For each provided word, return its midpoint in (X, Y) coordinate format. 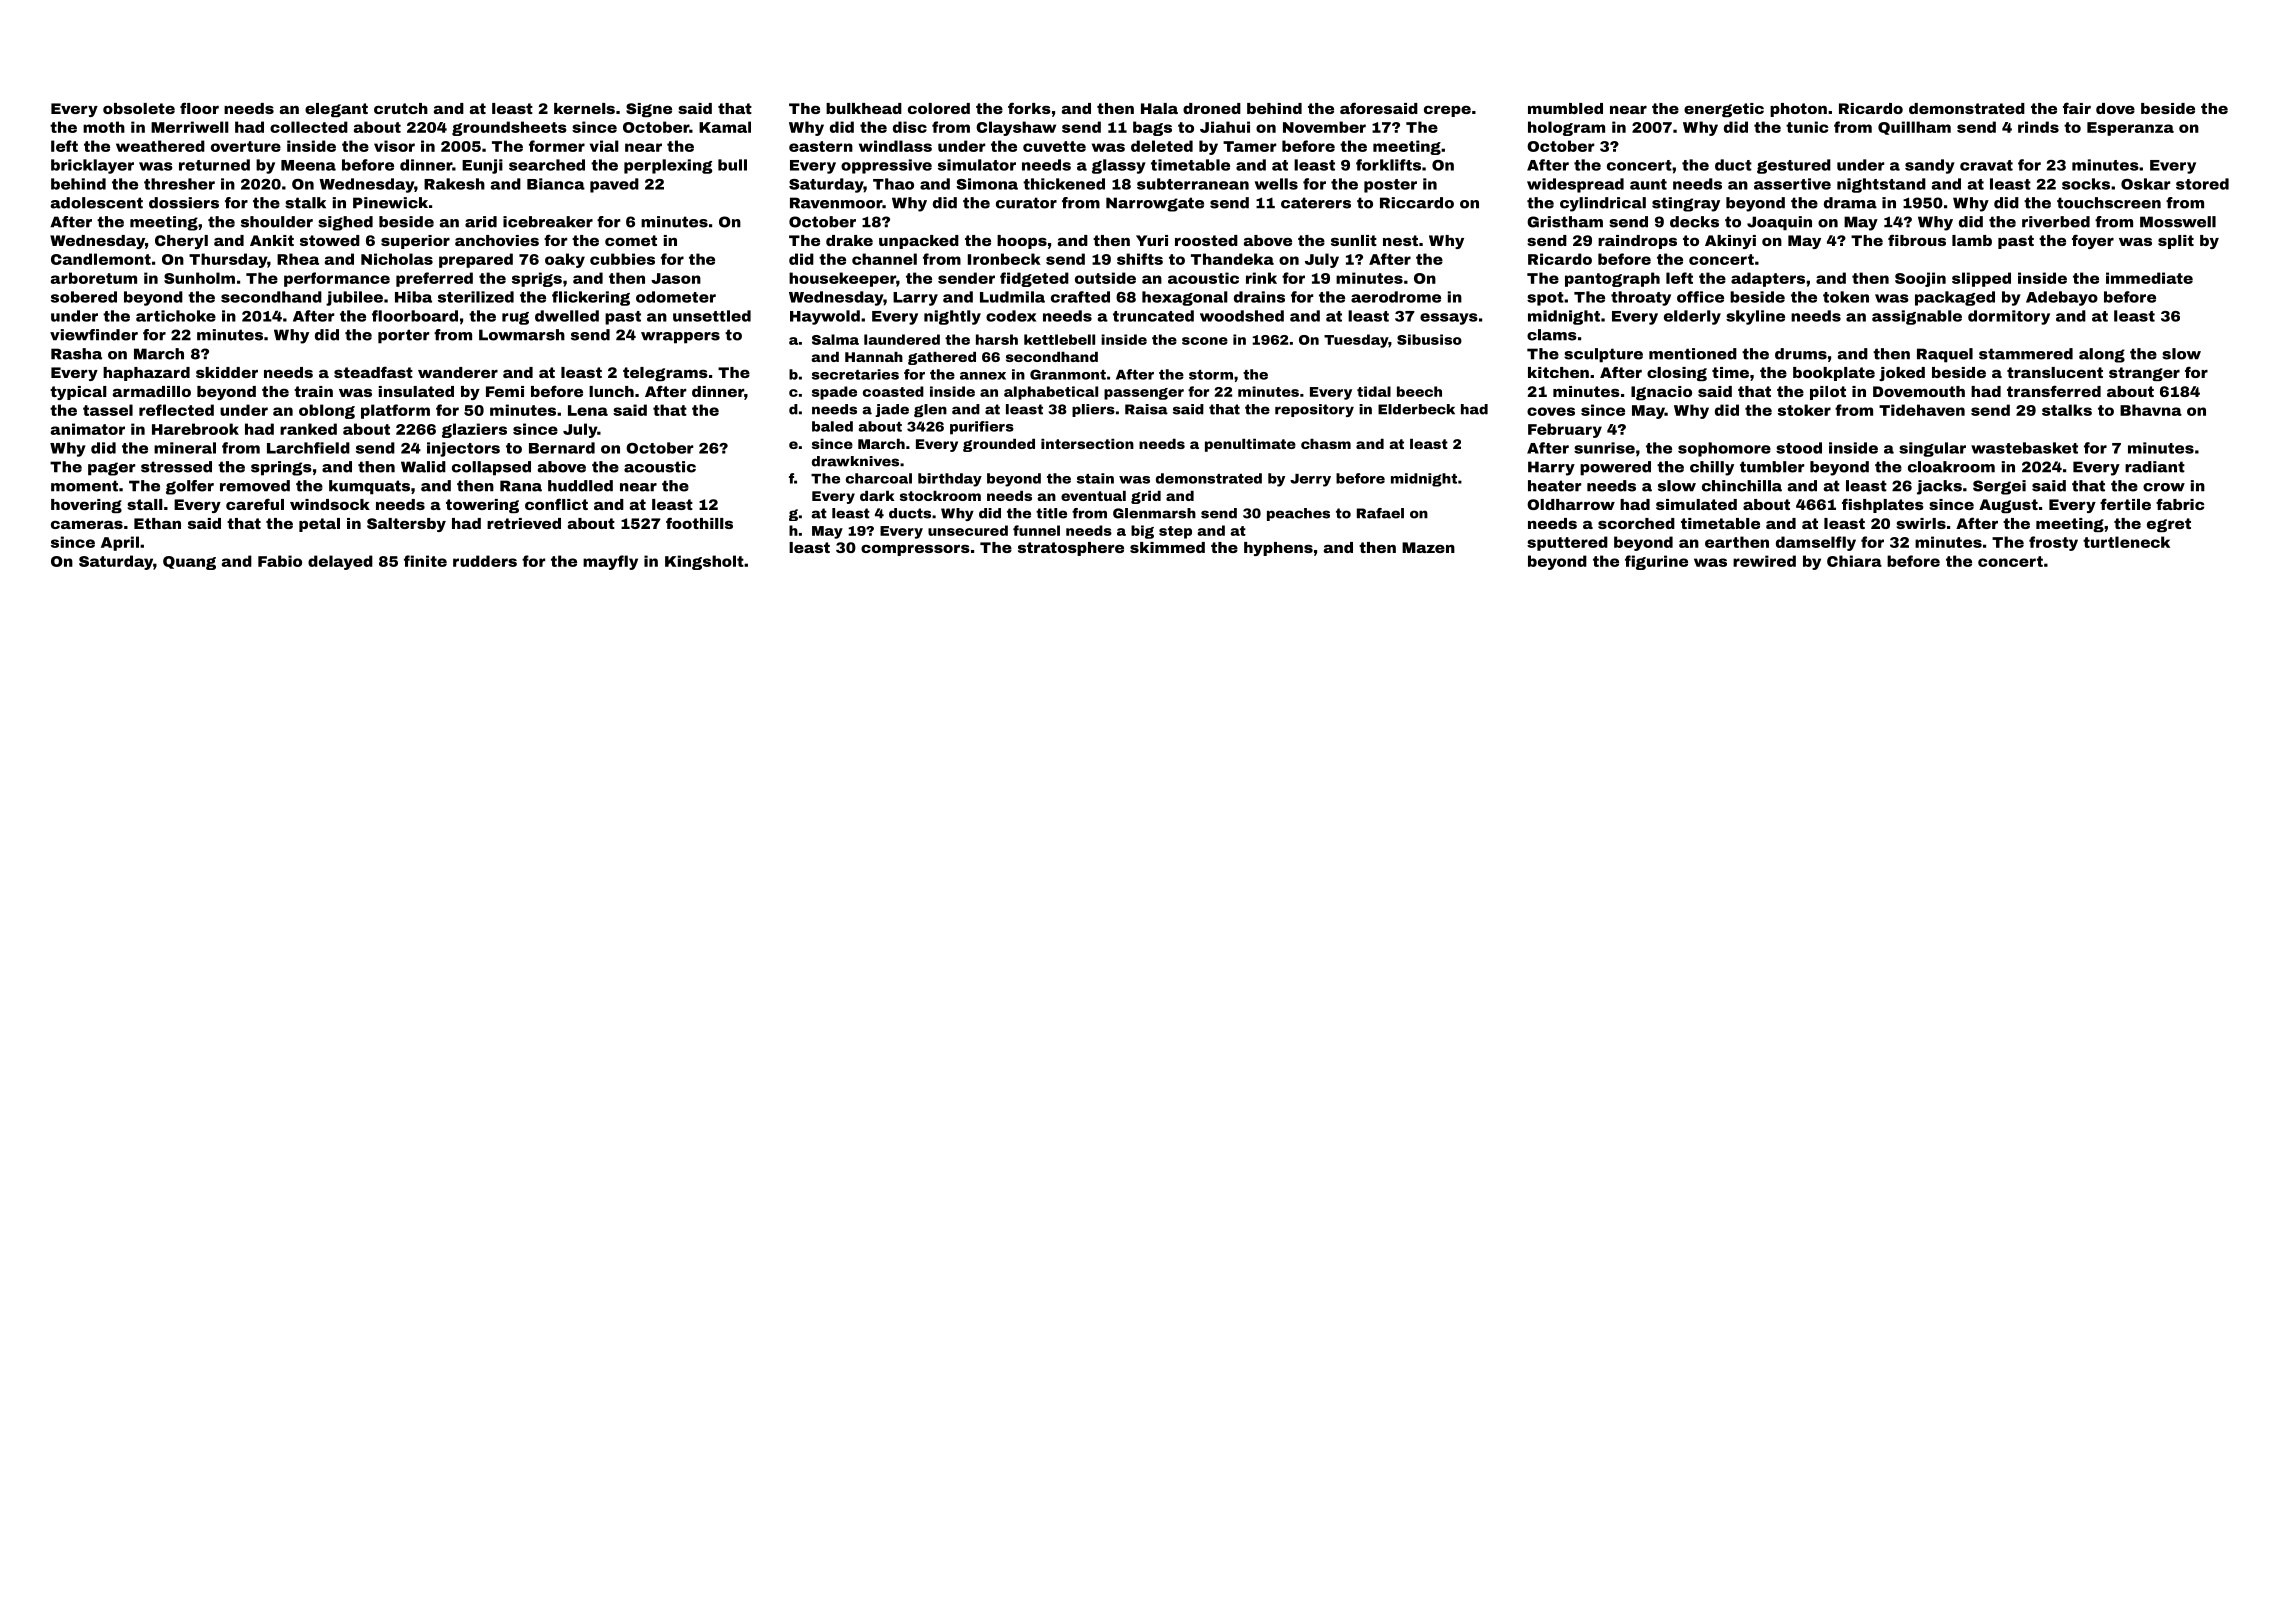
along (2102, 355)
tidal (1374, 391)
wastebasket (2024, 448)
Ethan (157, 523)
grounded (999, 445)
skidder (227, 372)
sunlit (1354, 240)
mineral (185, 448)
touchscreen (2109, 203)
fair (2077, 108)
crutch (401, 108)
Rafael (1380, 513)
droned (1212, 108)
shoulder (277, 222)
